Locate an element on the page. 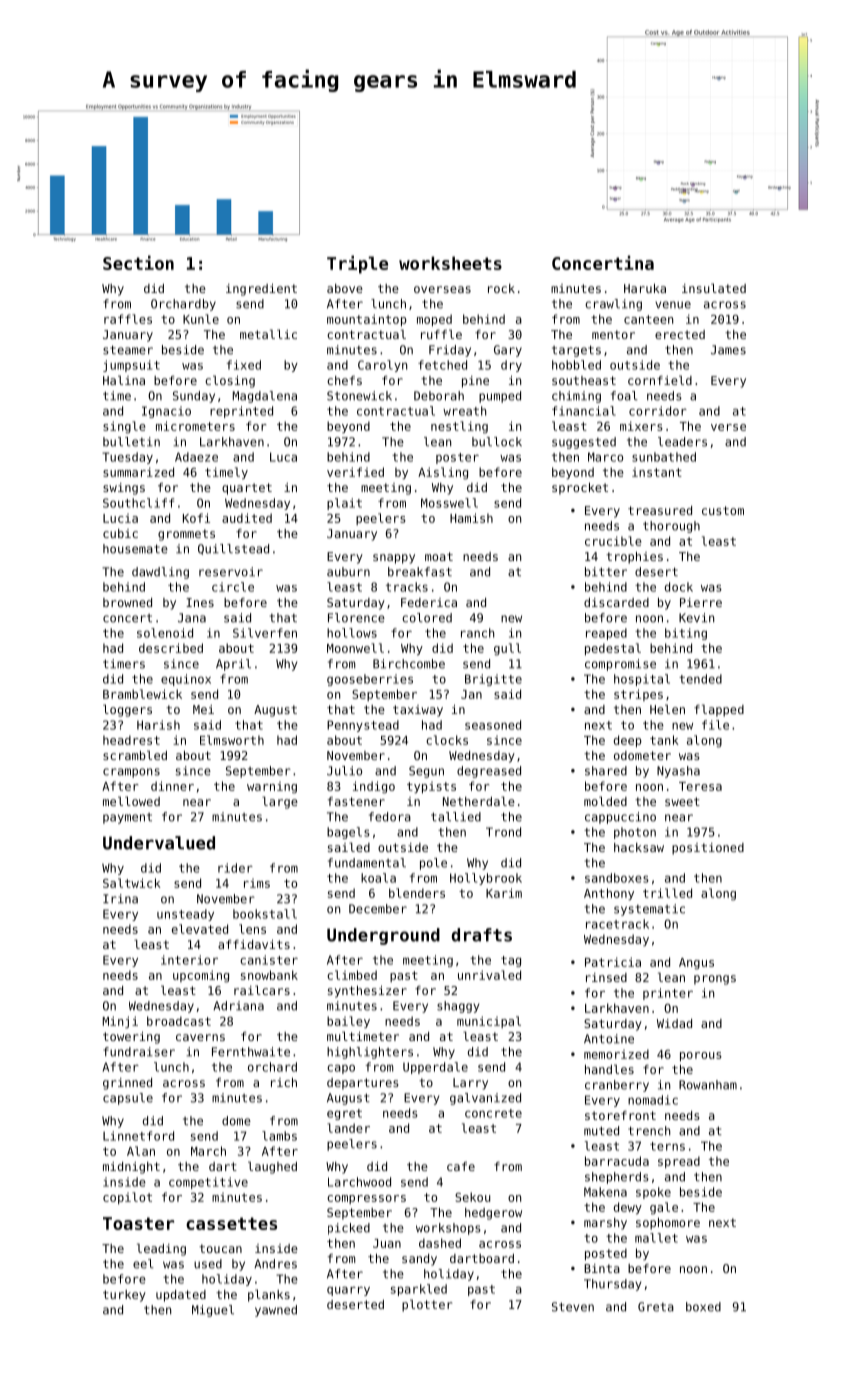  crampons is located at coordinates (131, 773).
